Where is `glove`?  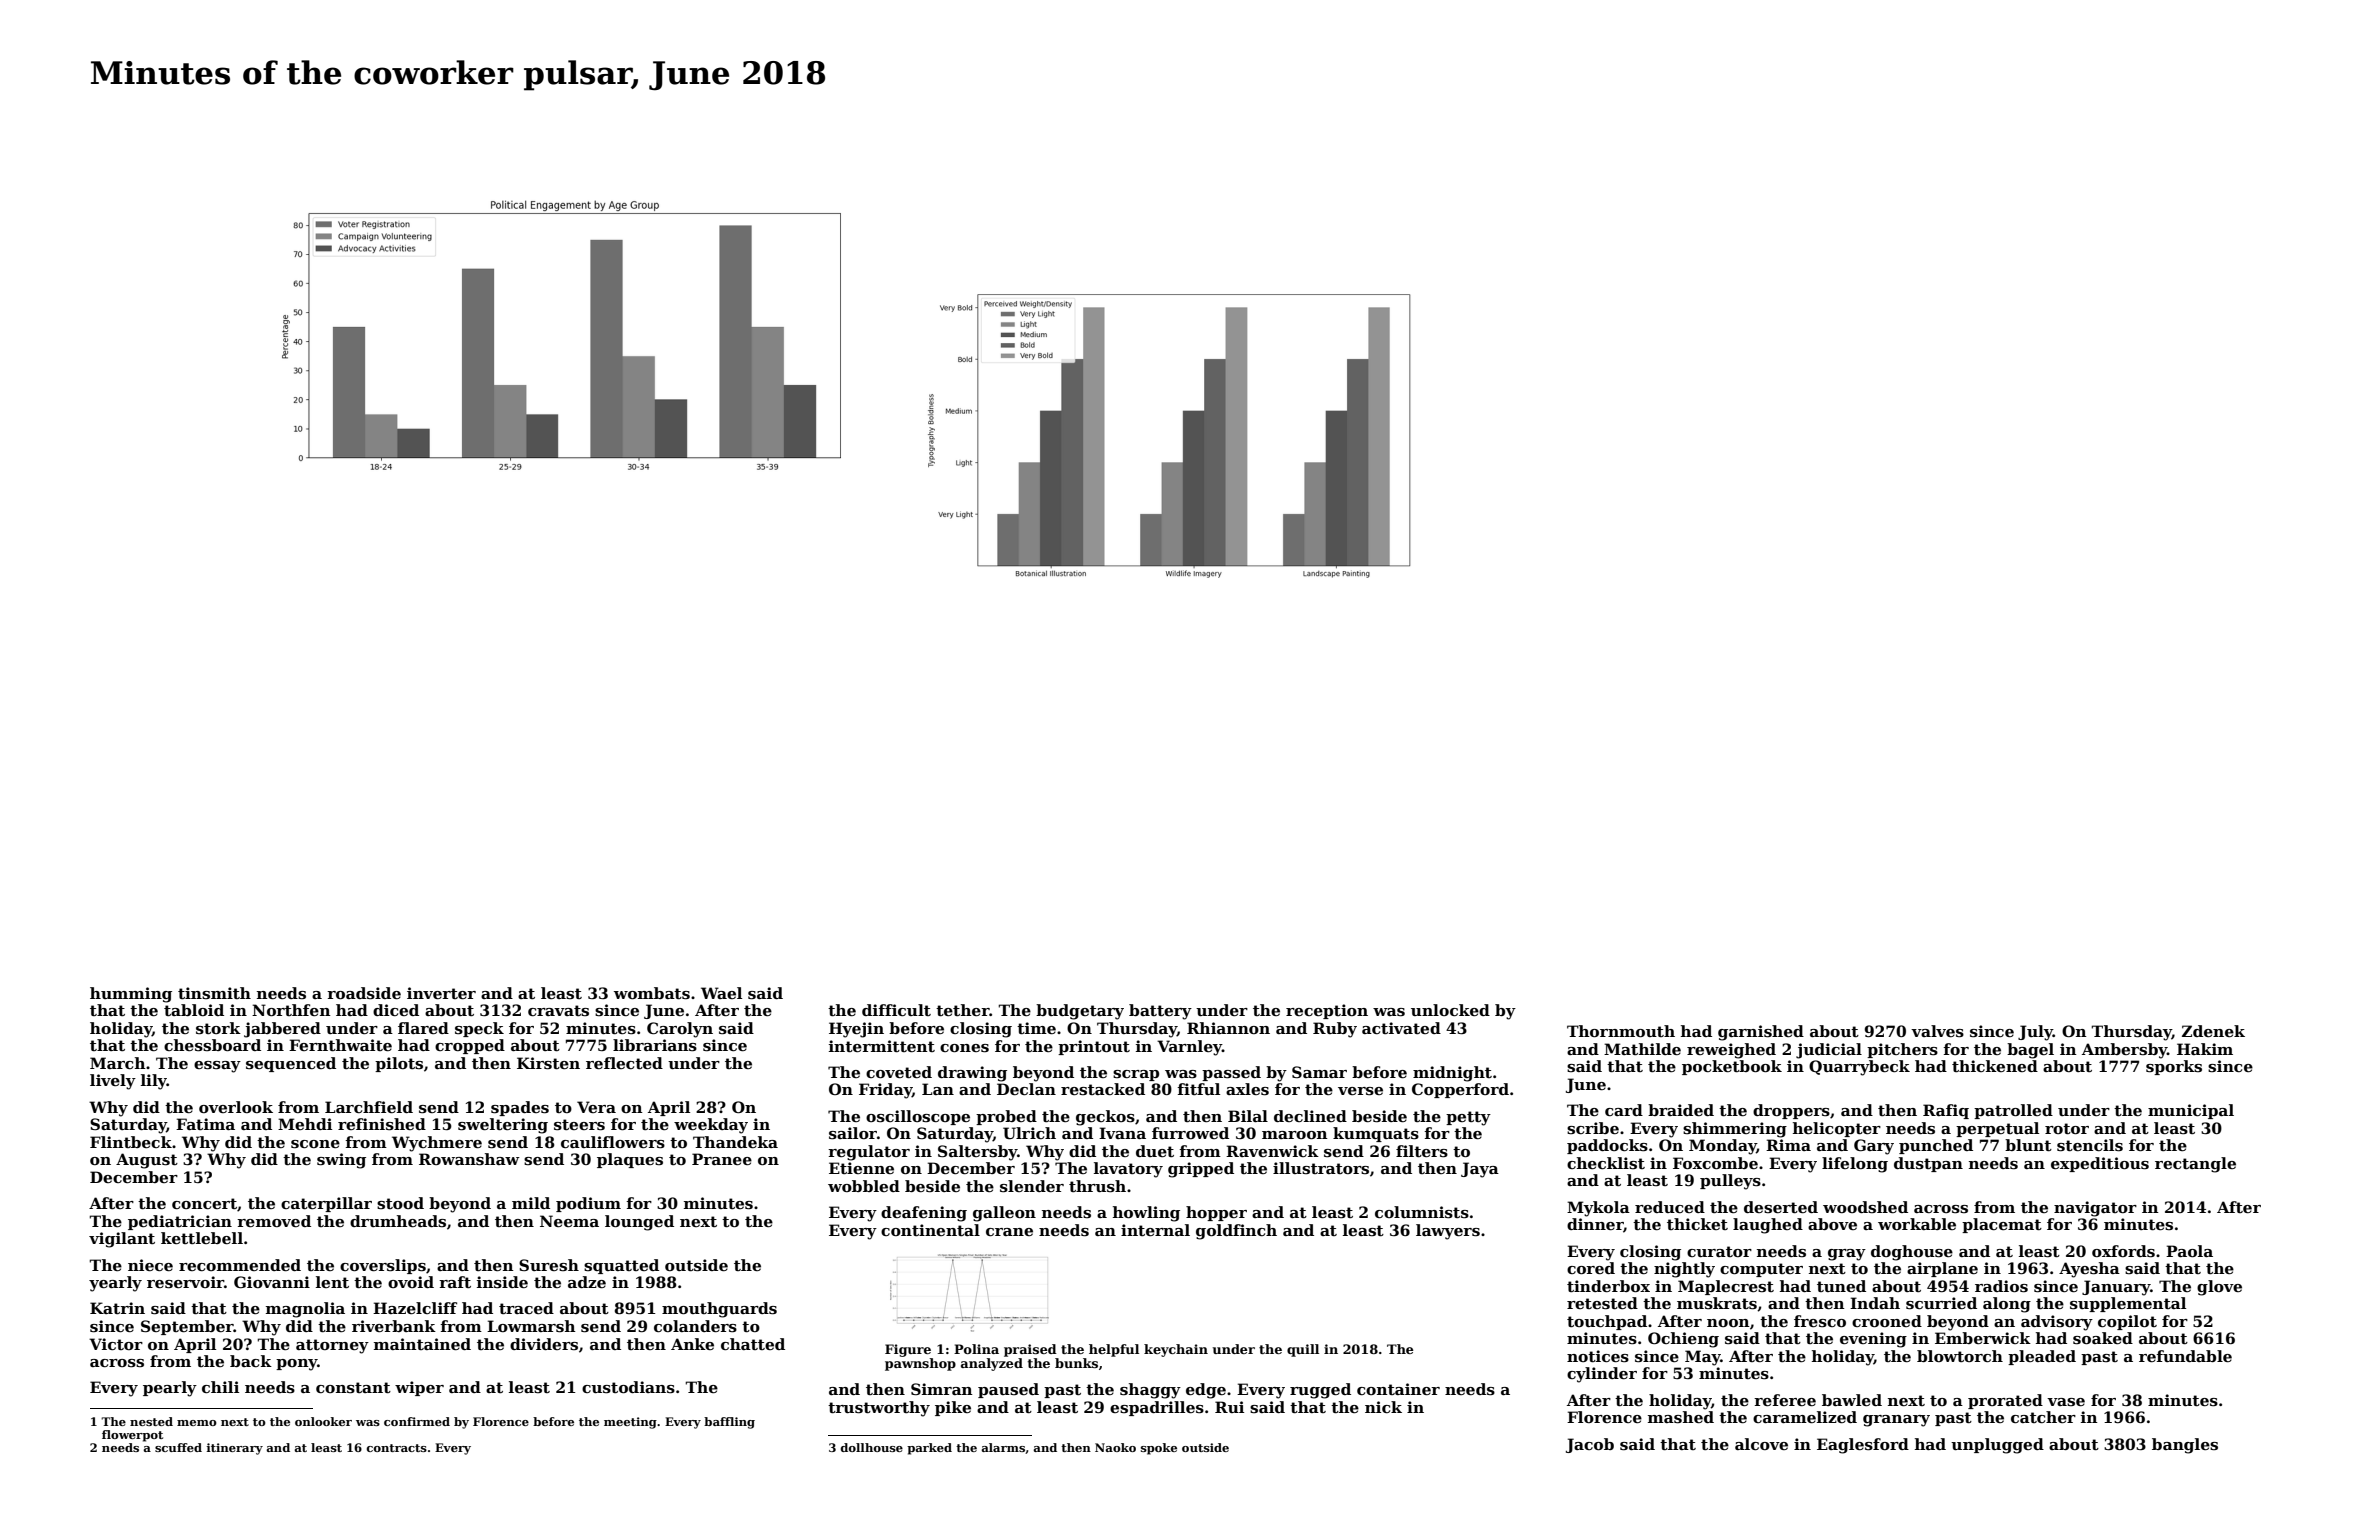 glove is located at coordinates (2219, 1288).
